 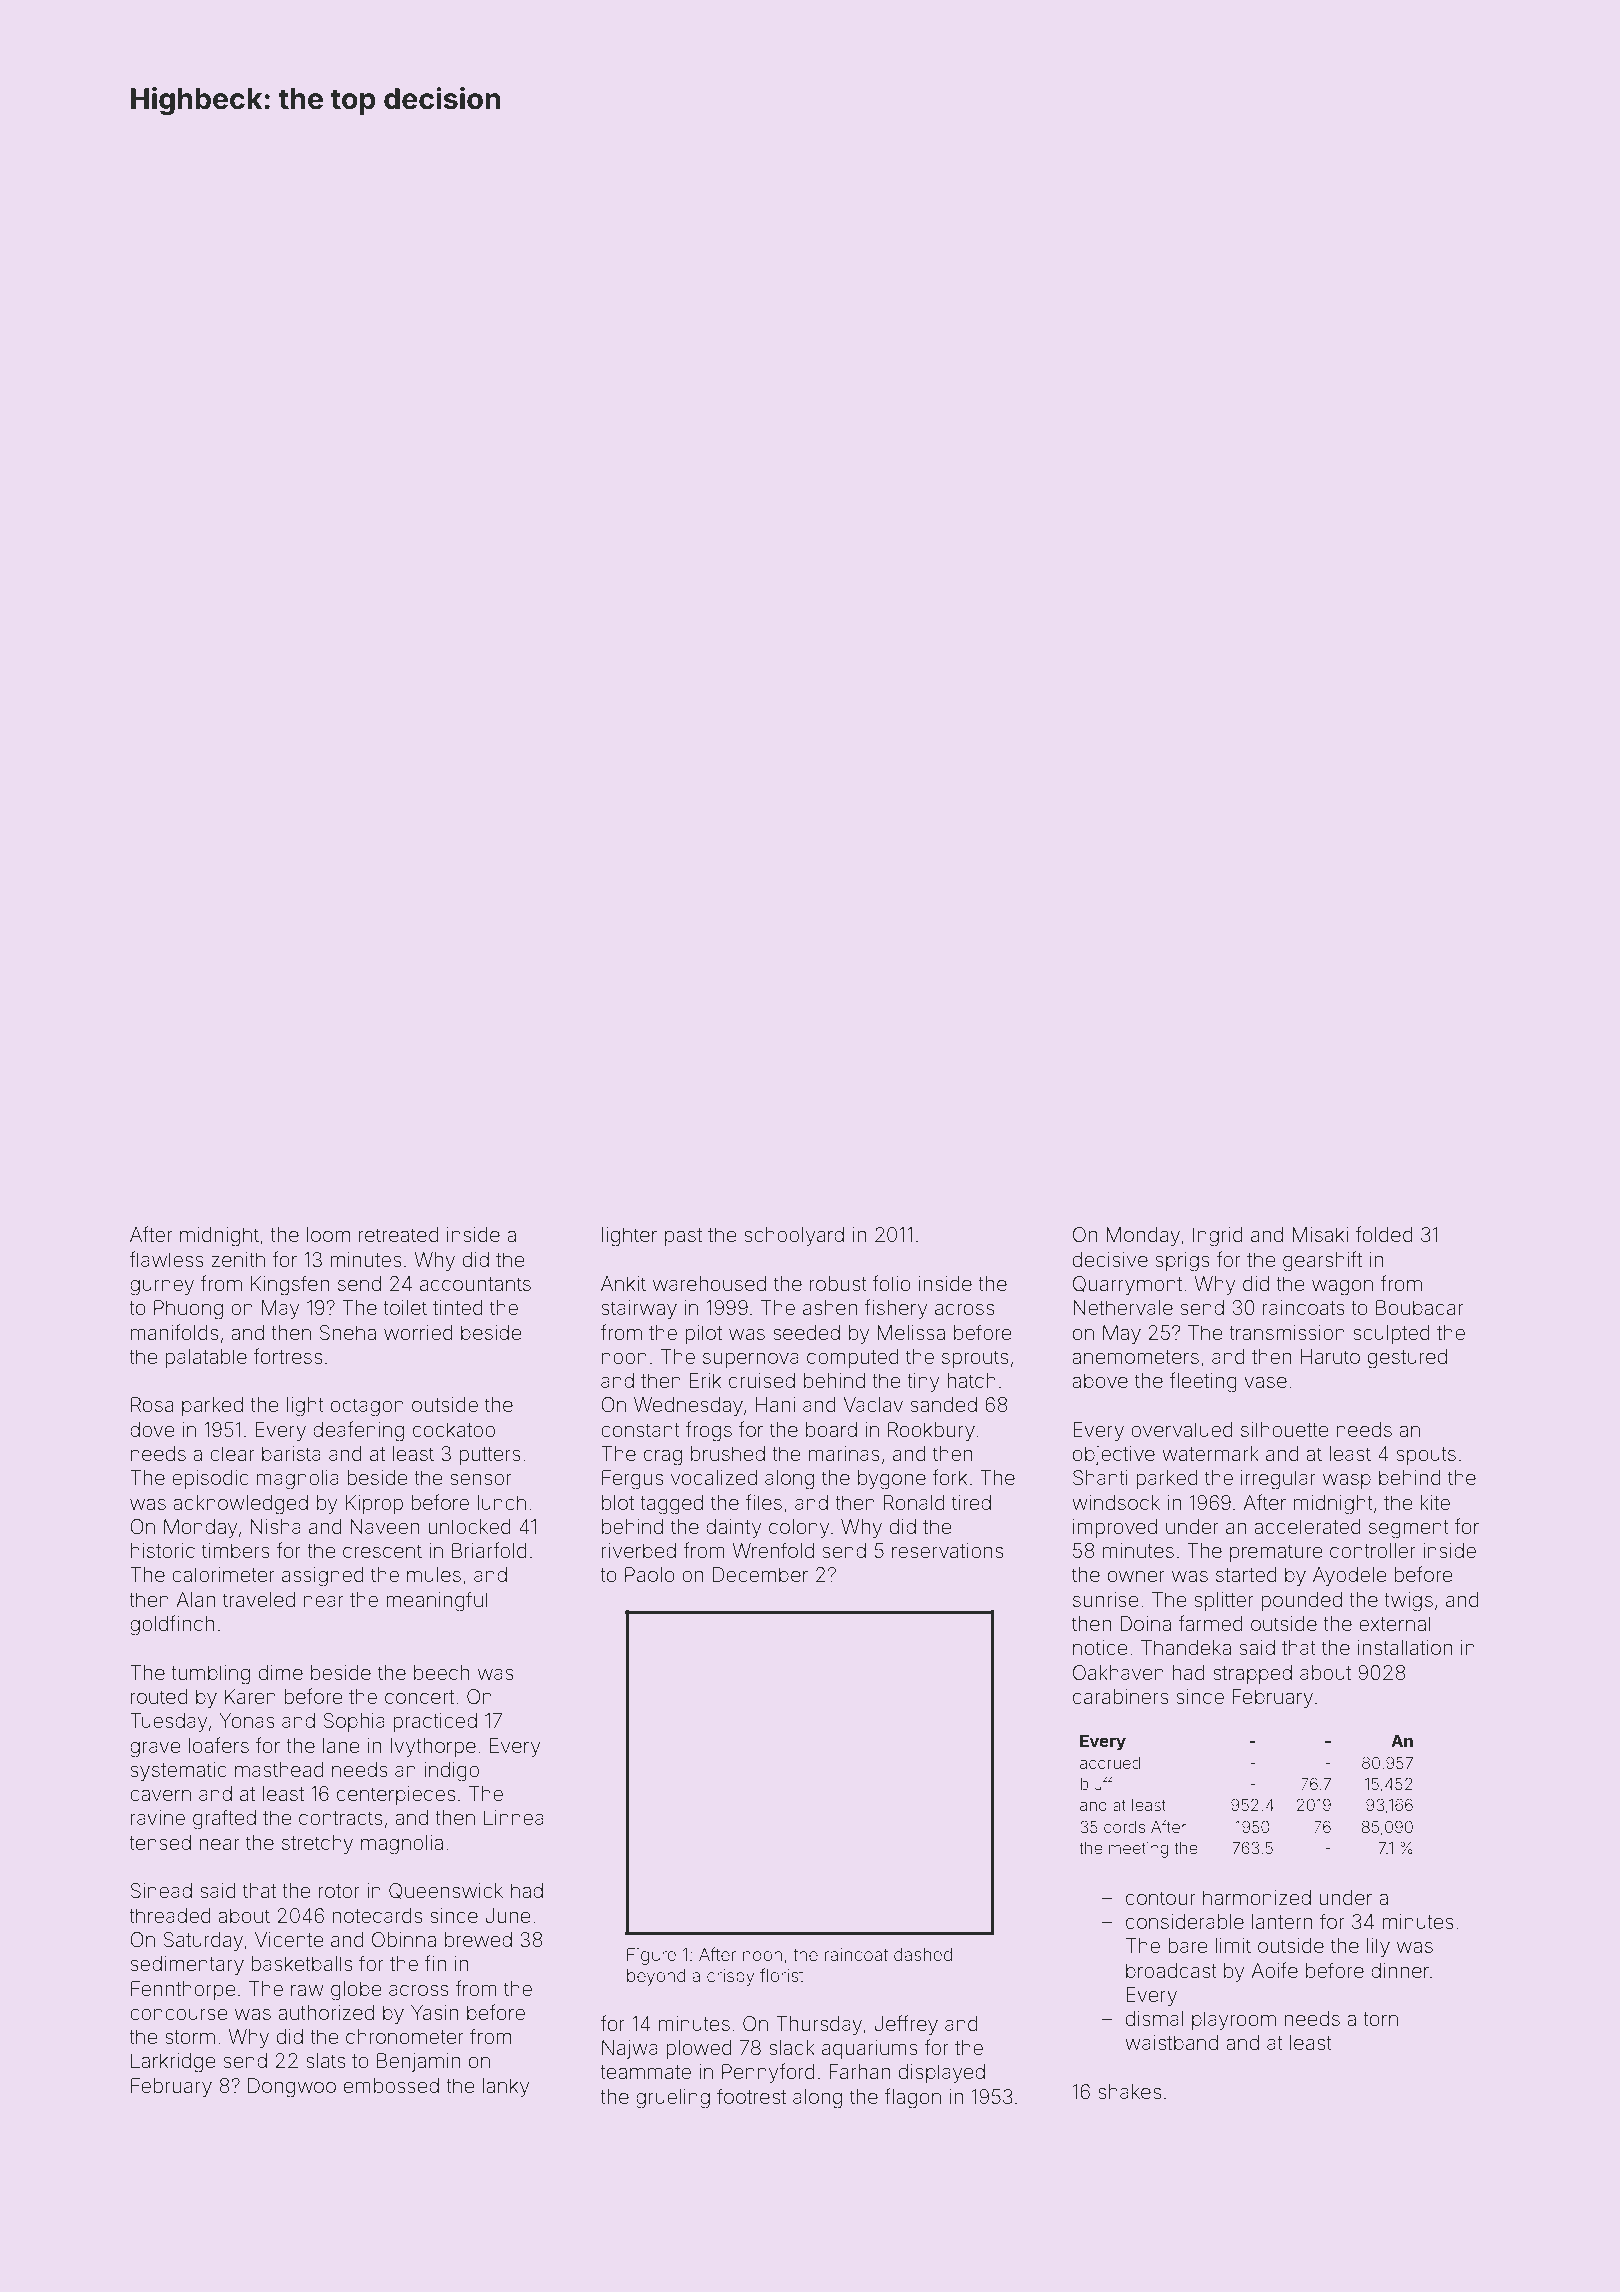 What do you see at coordinates (188, 1310) in the screenshot?
I see `Phuong` at bounding box center [188, 1310].
